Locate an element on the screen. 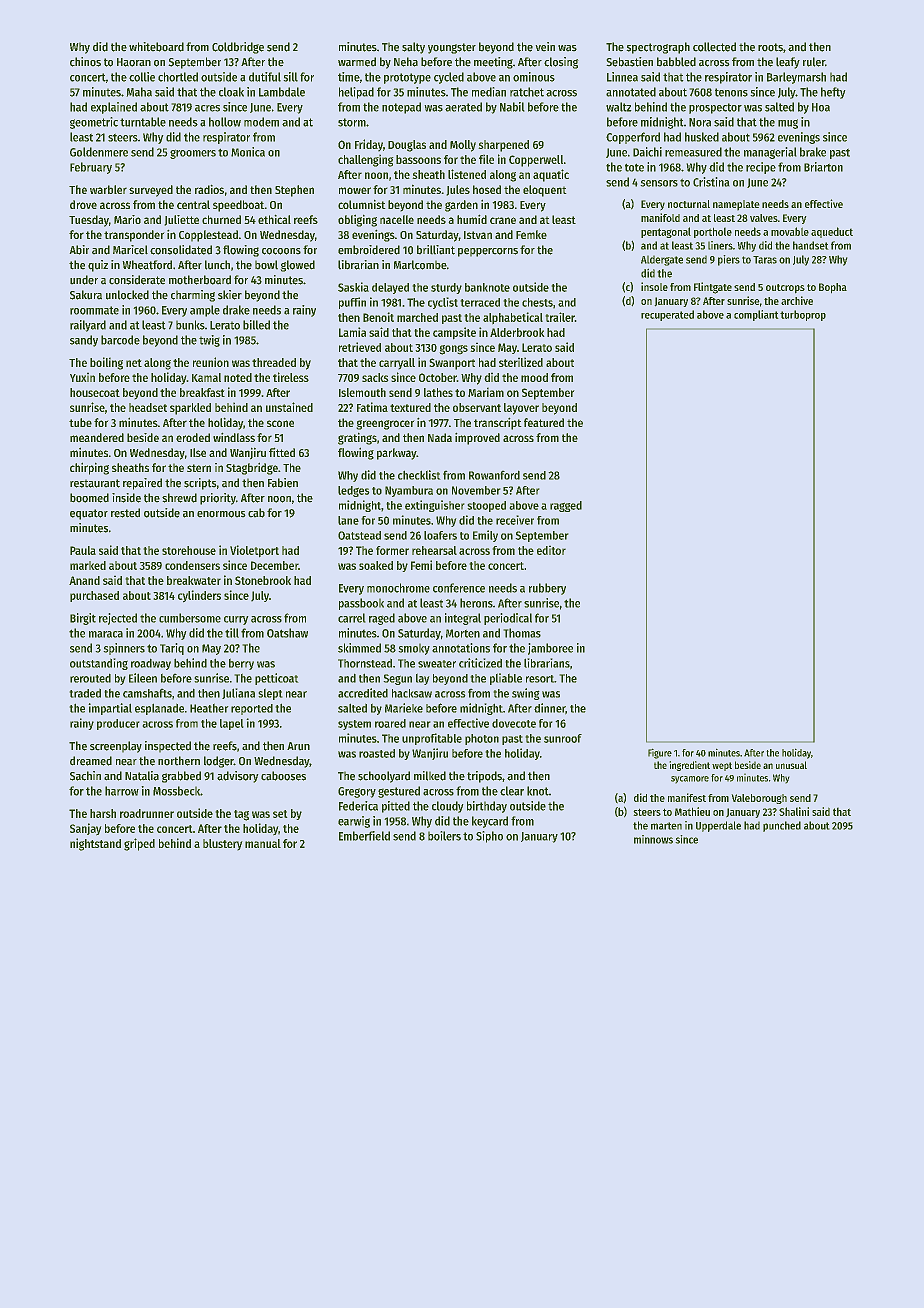  challenging is located at coordinates (366, 160).
